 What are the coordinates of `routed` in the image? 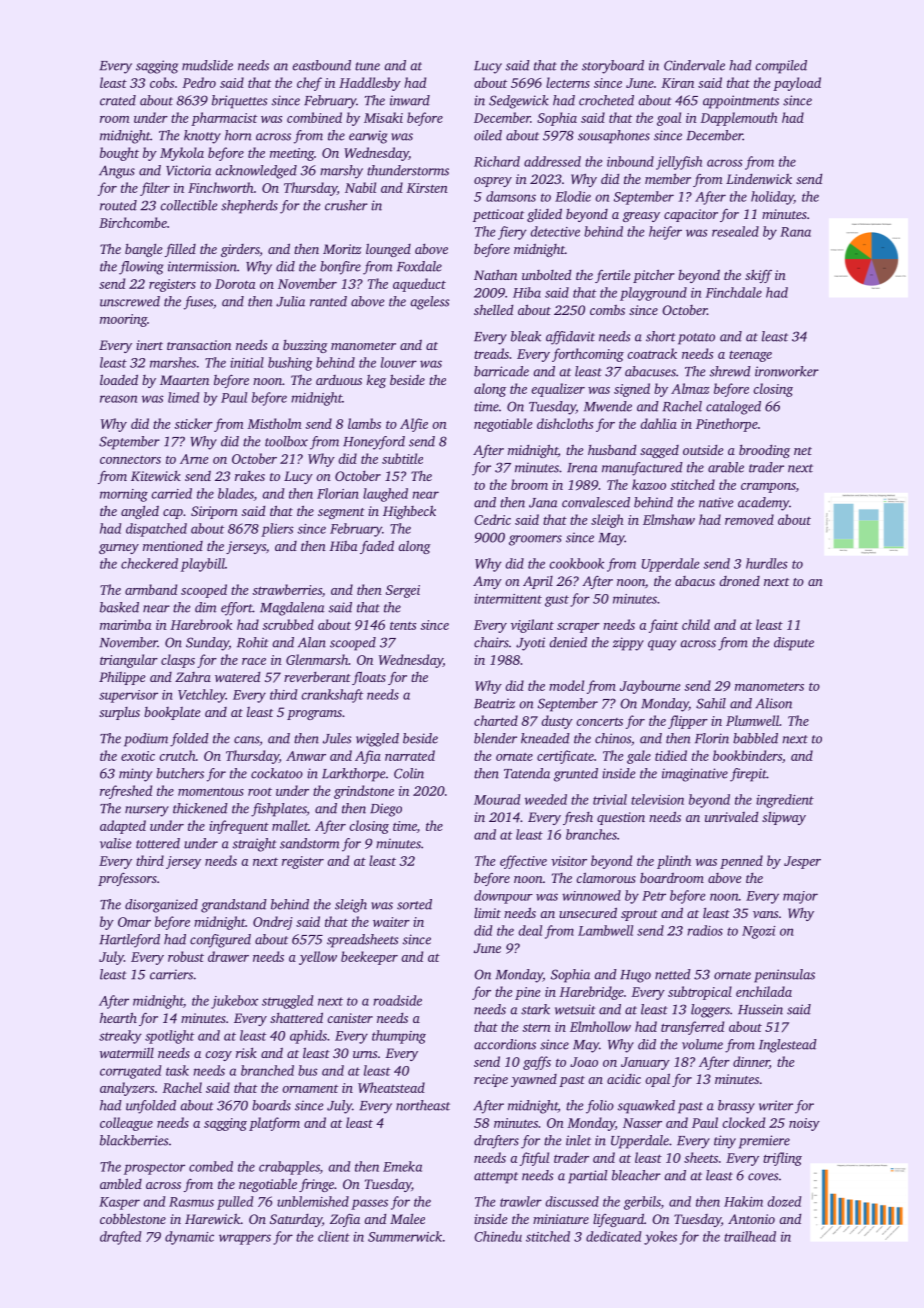 It's located at (118, 205).
